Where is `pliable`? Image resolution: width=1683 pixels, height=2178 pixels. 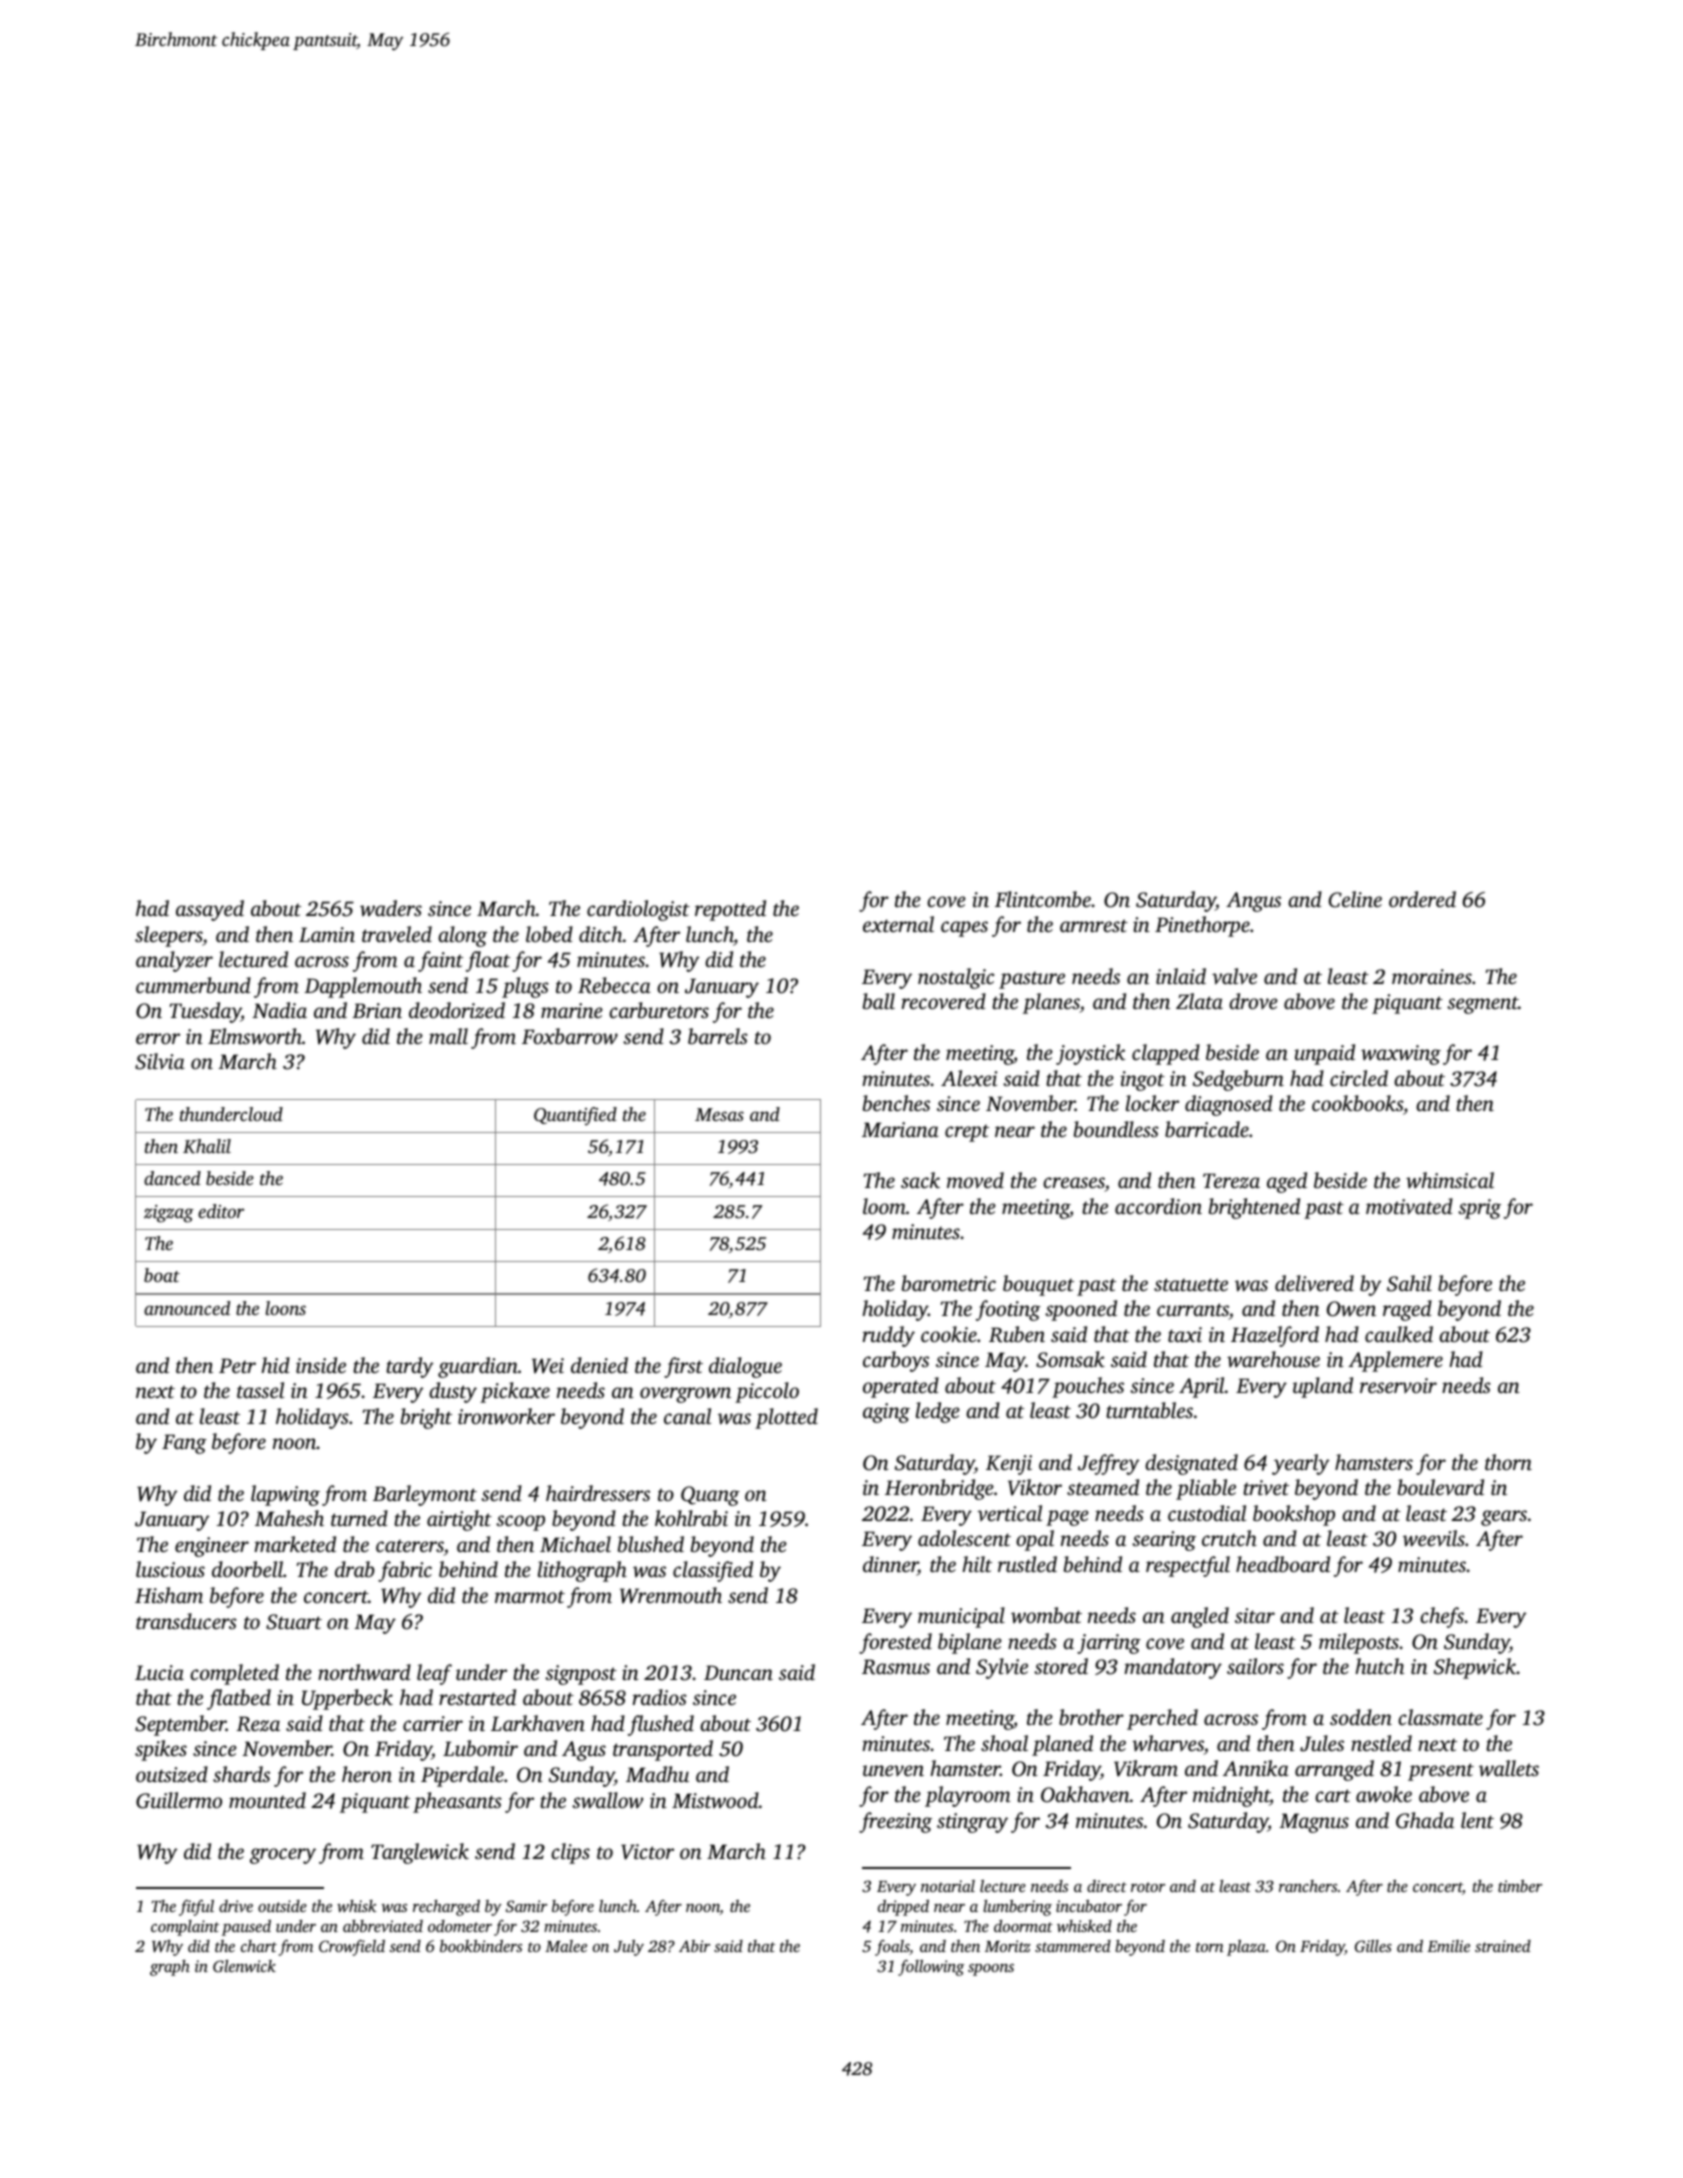 pliable is located at coordinates (1206, 1489).
